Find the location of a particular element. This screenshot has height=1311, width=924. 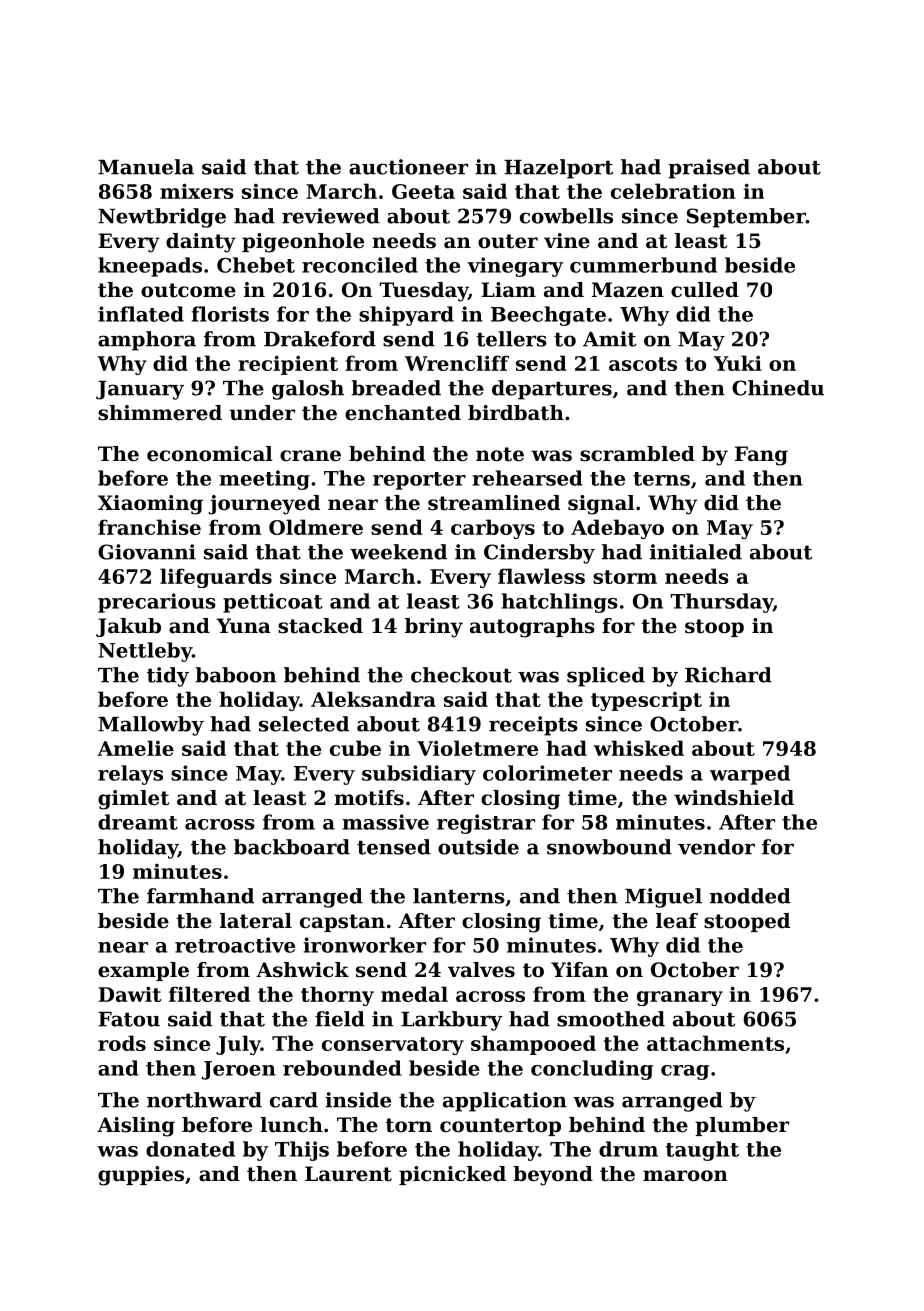

Laurent is located at coordinates (348, 1174).
